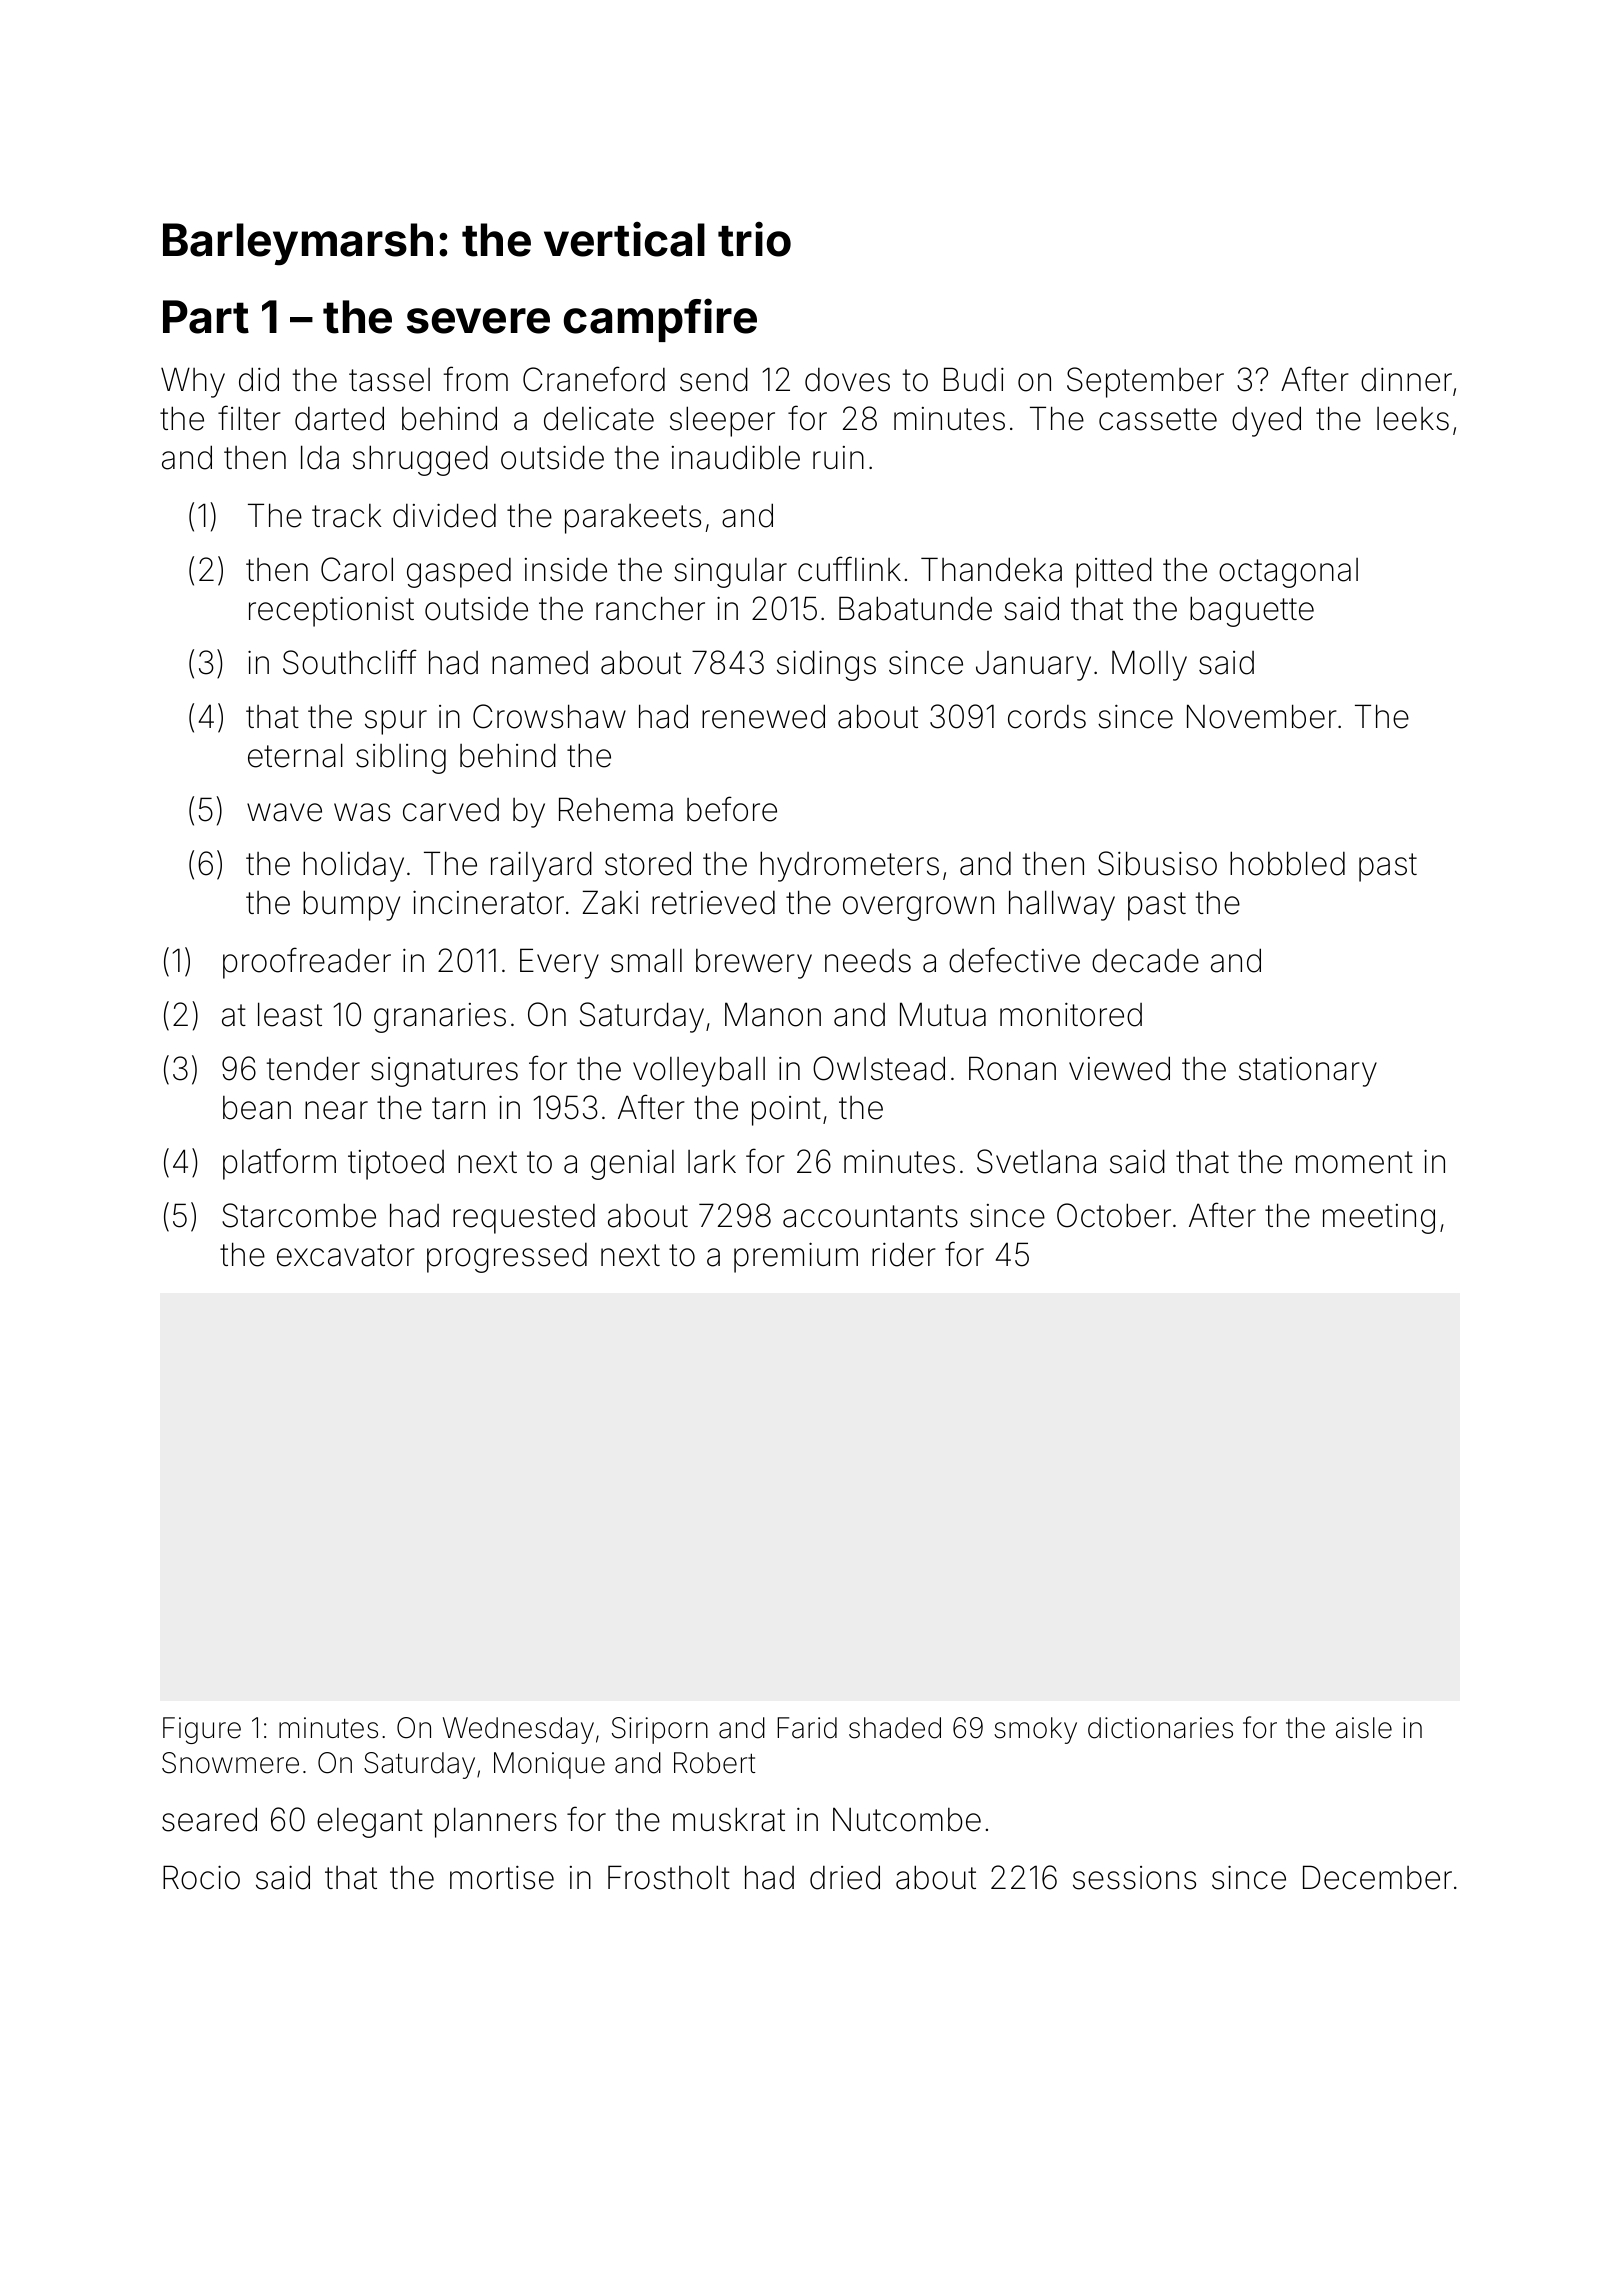  Describe the element at coordinates (440, 1018) in the screenshot. I see `granaries` at that location.
